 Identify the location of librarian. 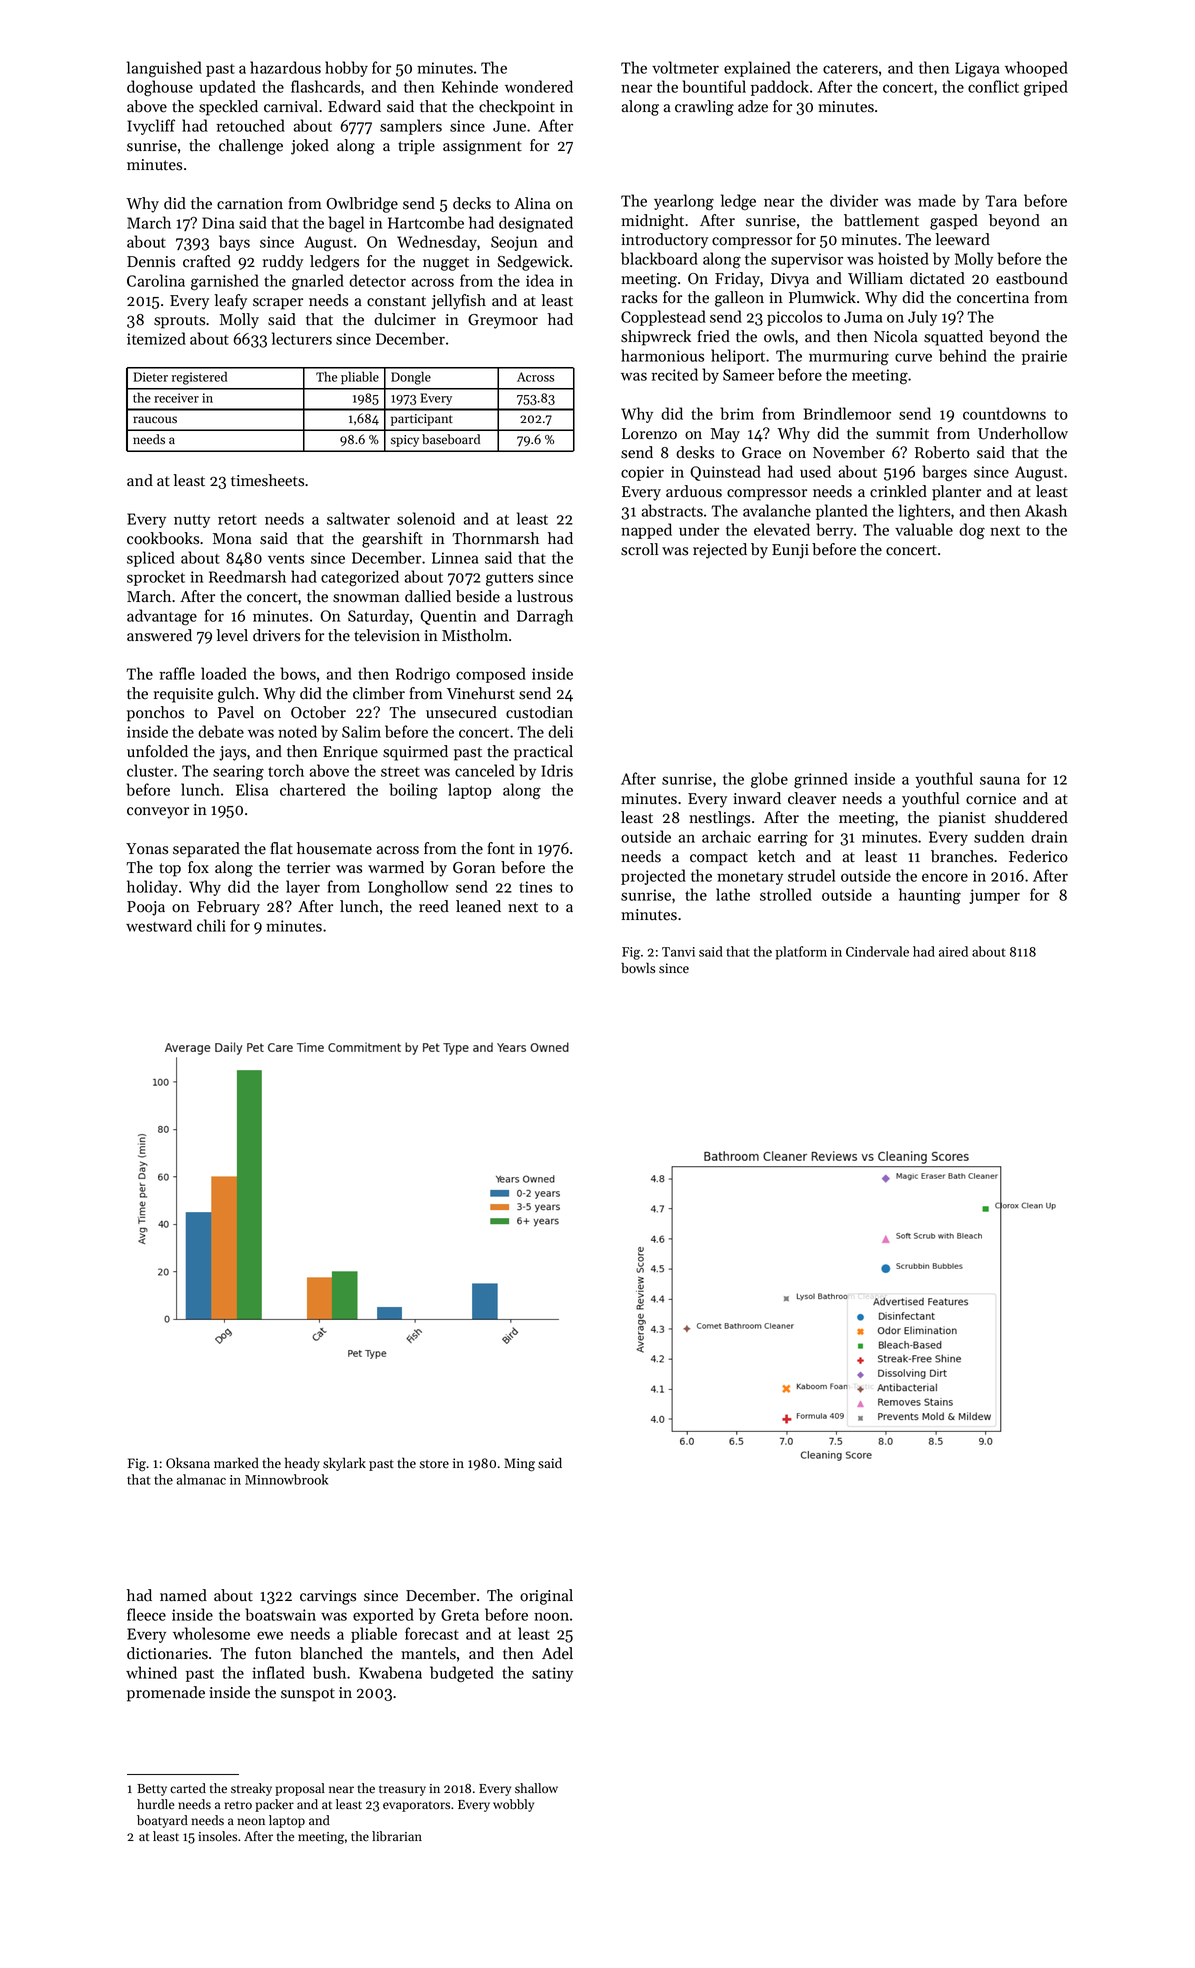
(397, 1836).
